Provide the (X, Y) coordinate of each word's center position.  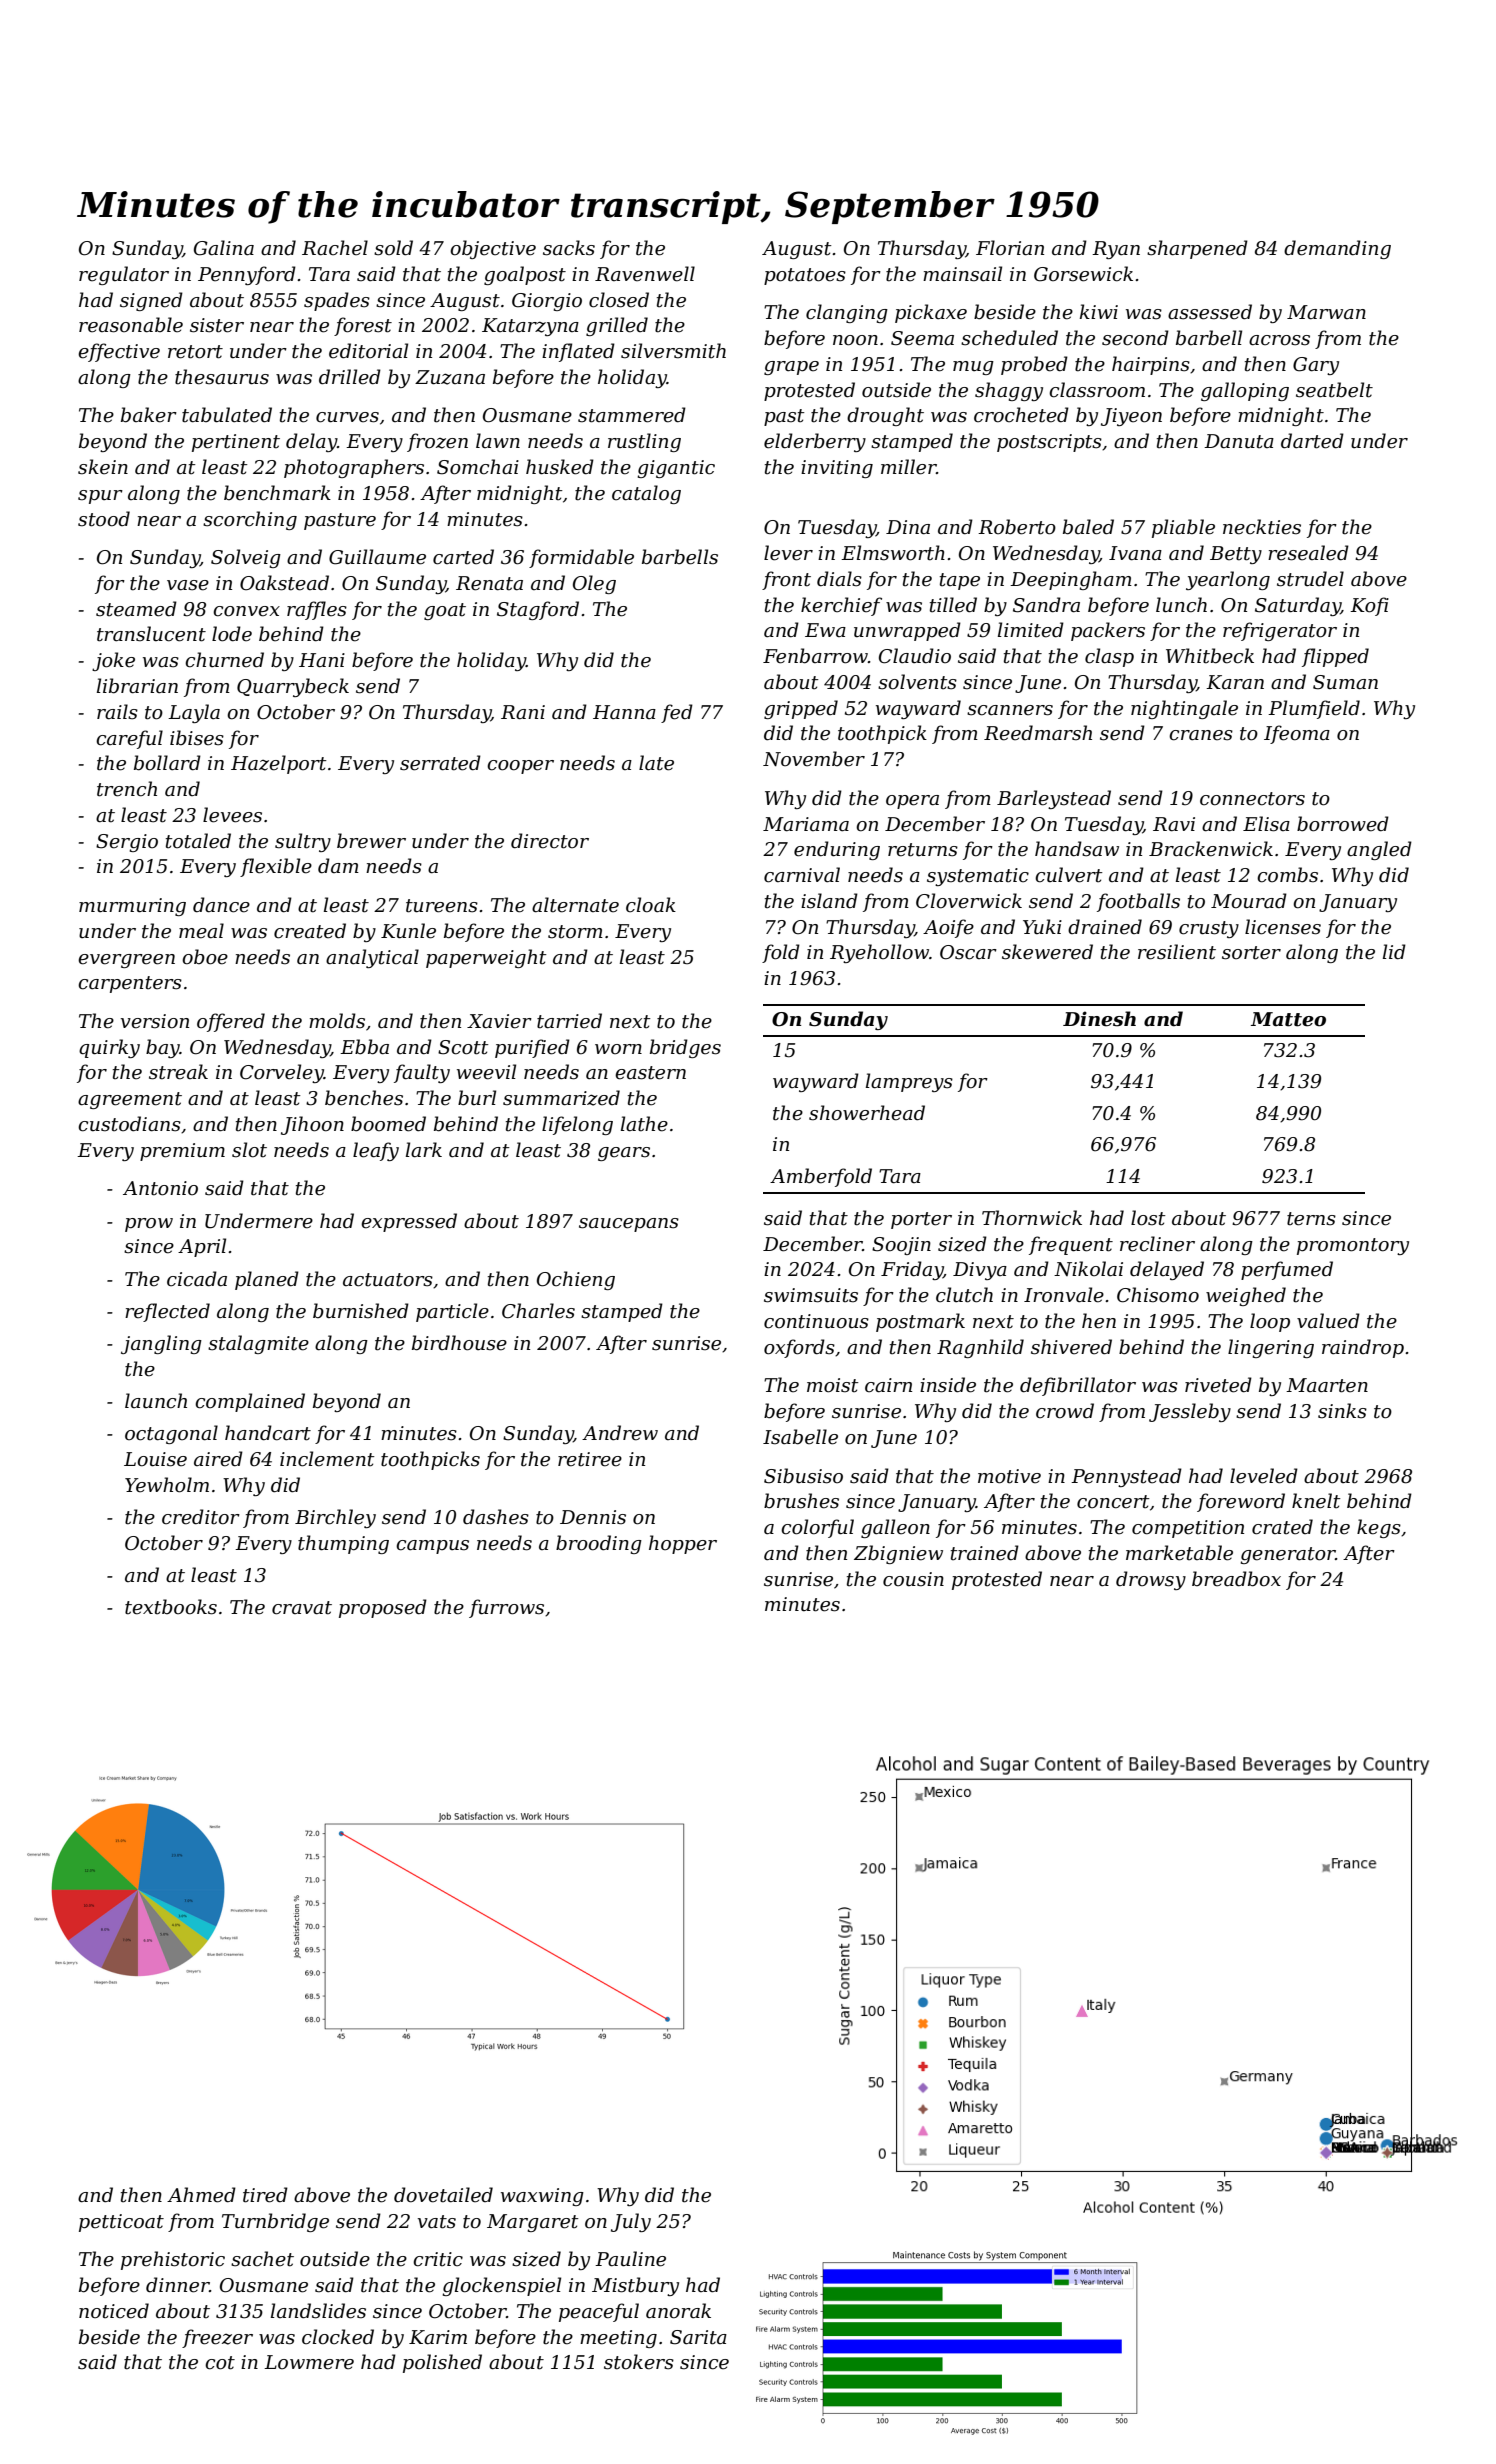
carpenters (130, 984)
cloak (651, 905)
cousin (913, 1579)
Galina (224, 248)
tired (265, 2195)
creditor (201, 1517)
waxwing (542, 2197)
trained (985, 1553)
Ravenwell (645, 274)
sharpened (1197, 249)
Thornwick (1032, 1218)
